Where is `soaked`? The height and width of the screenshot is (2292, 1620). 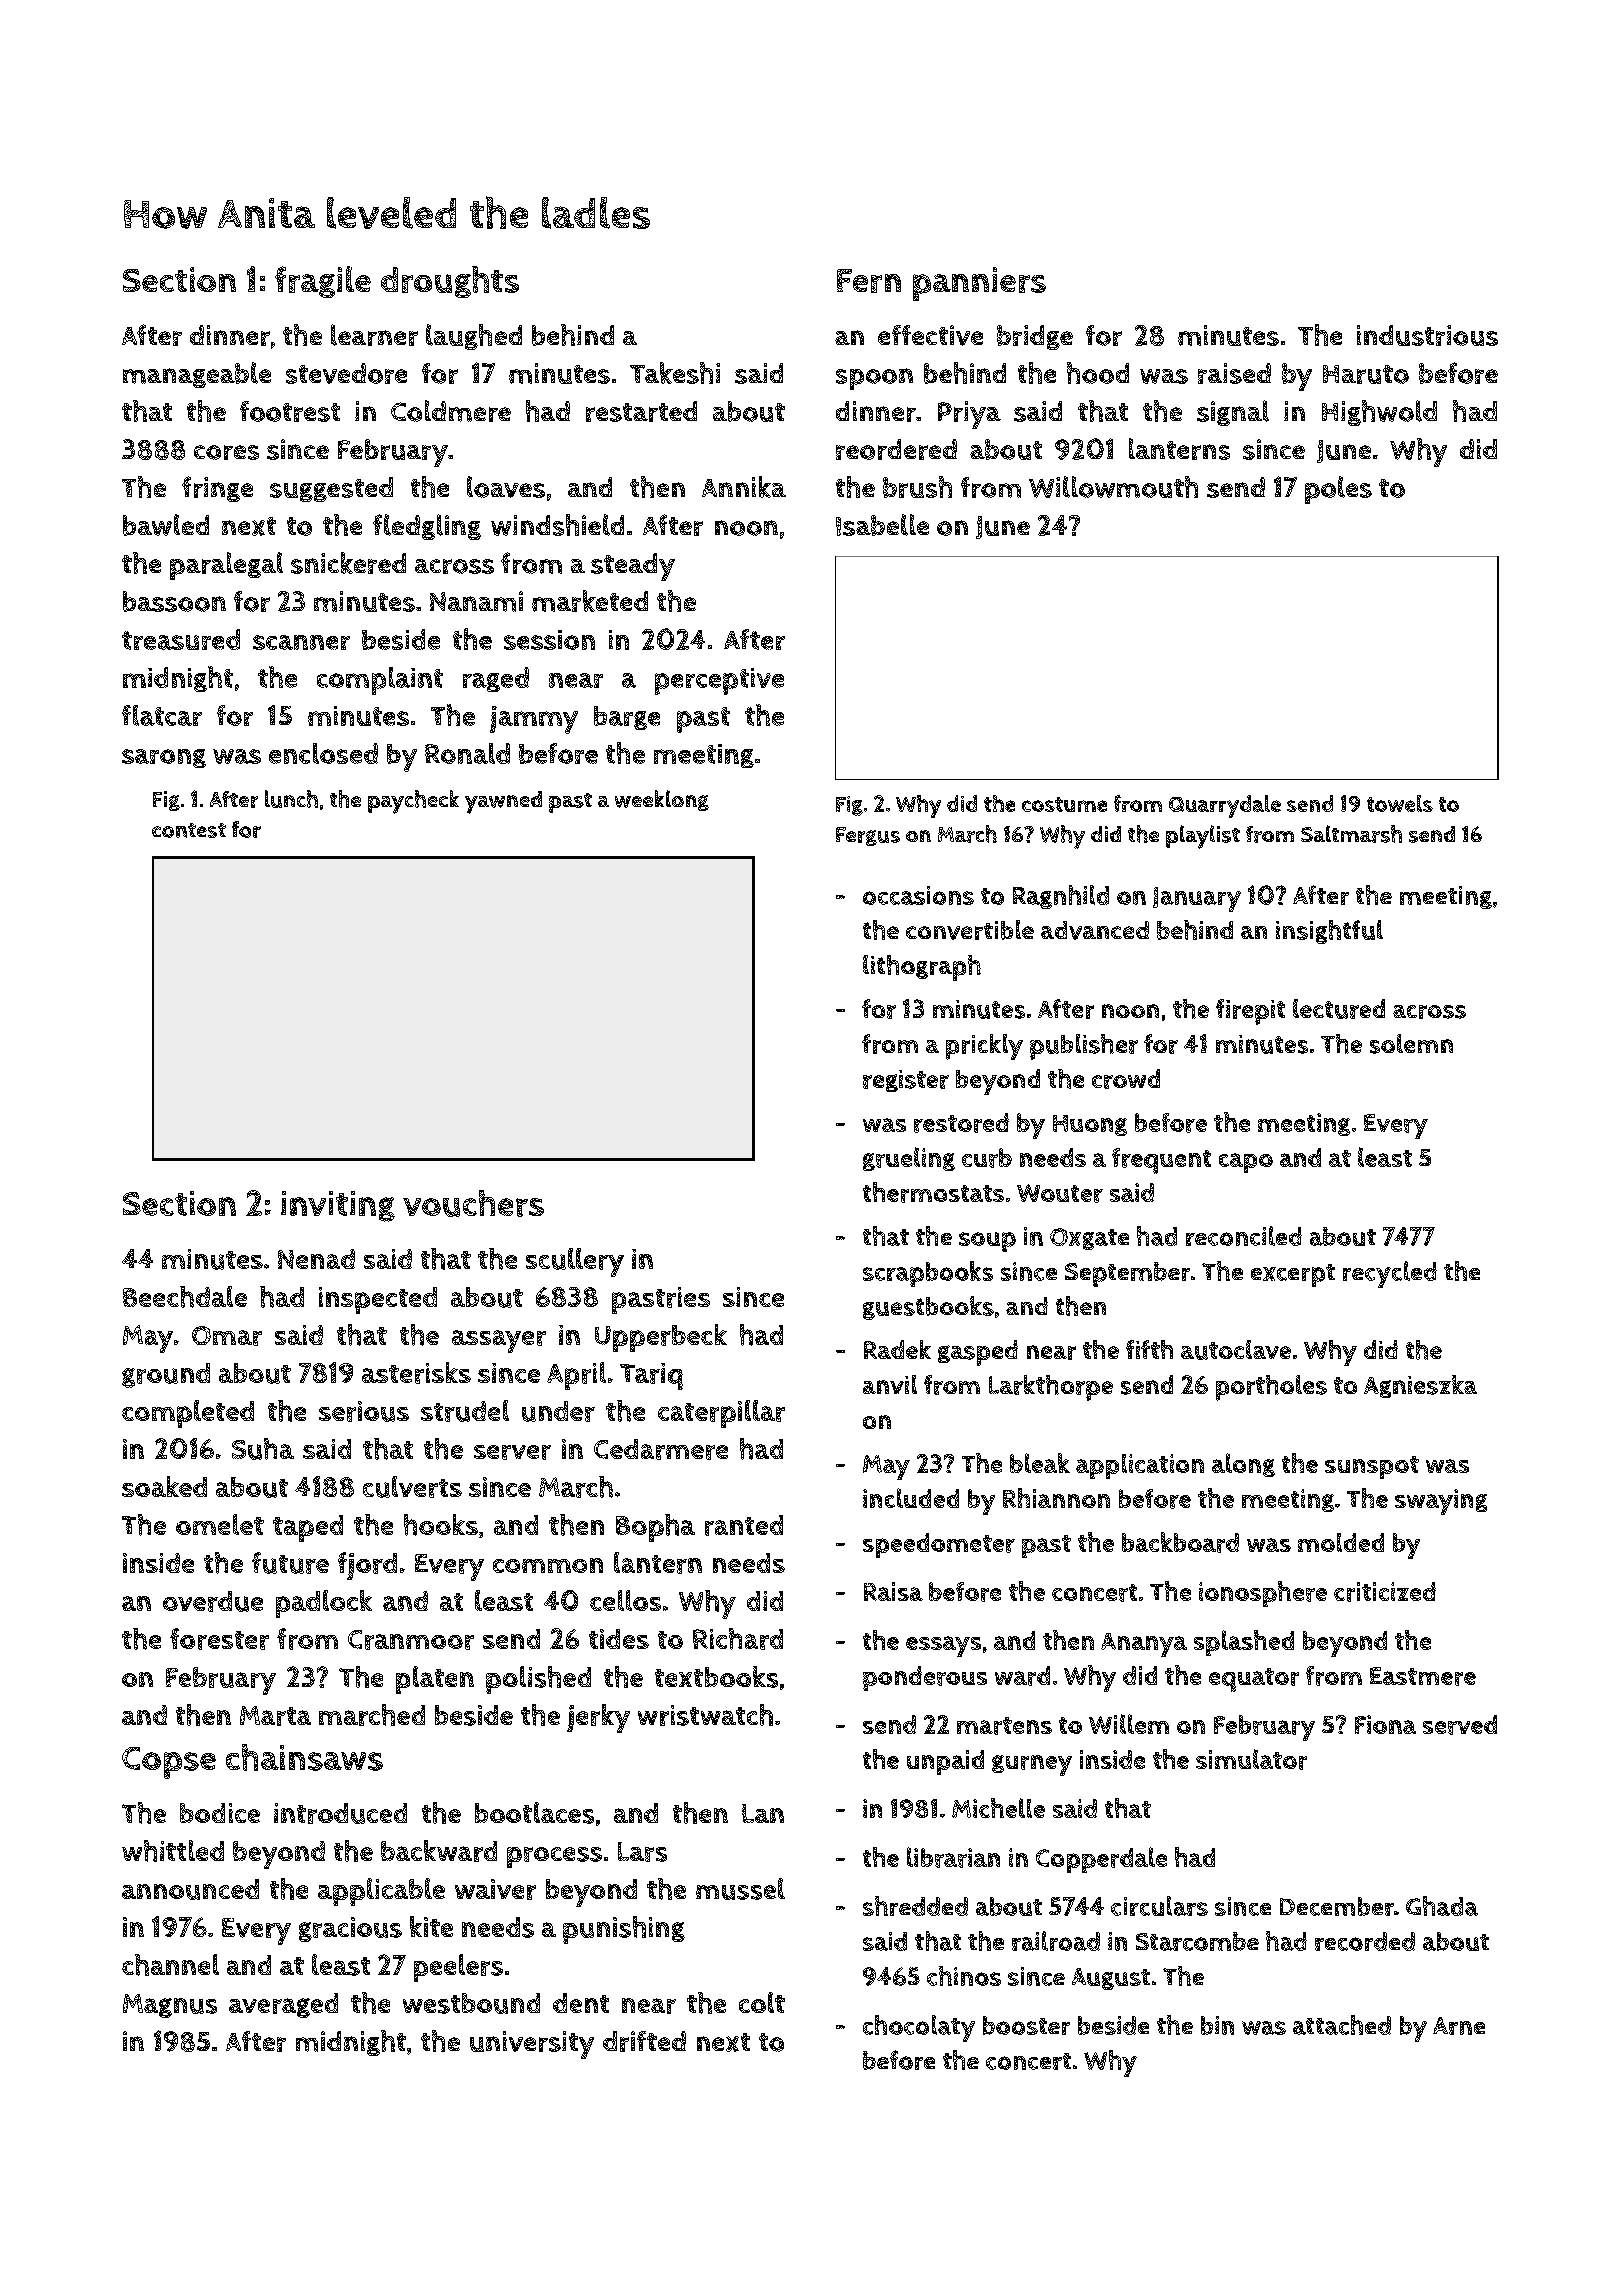 soaked is located at coordinates (164, 1486).
